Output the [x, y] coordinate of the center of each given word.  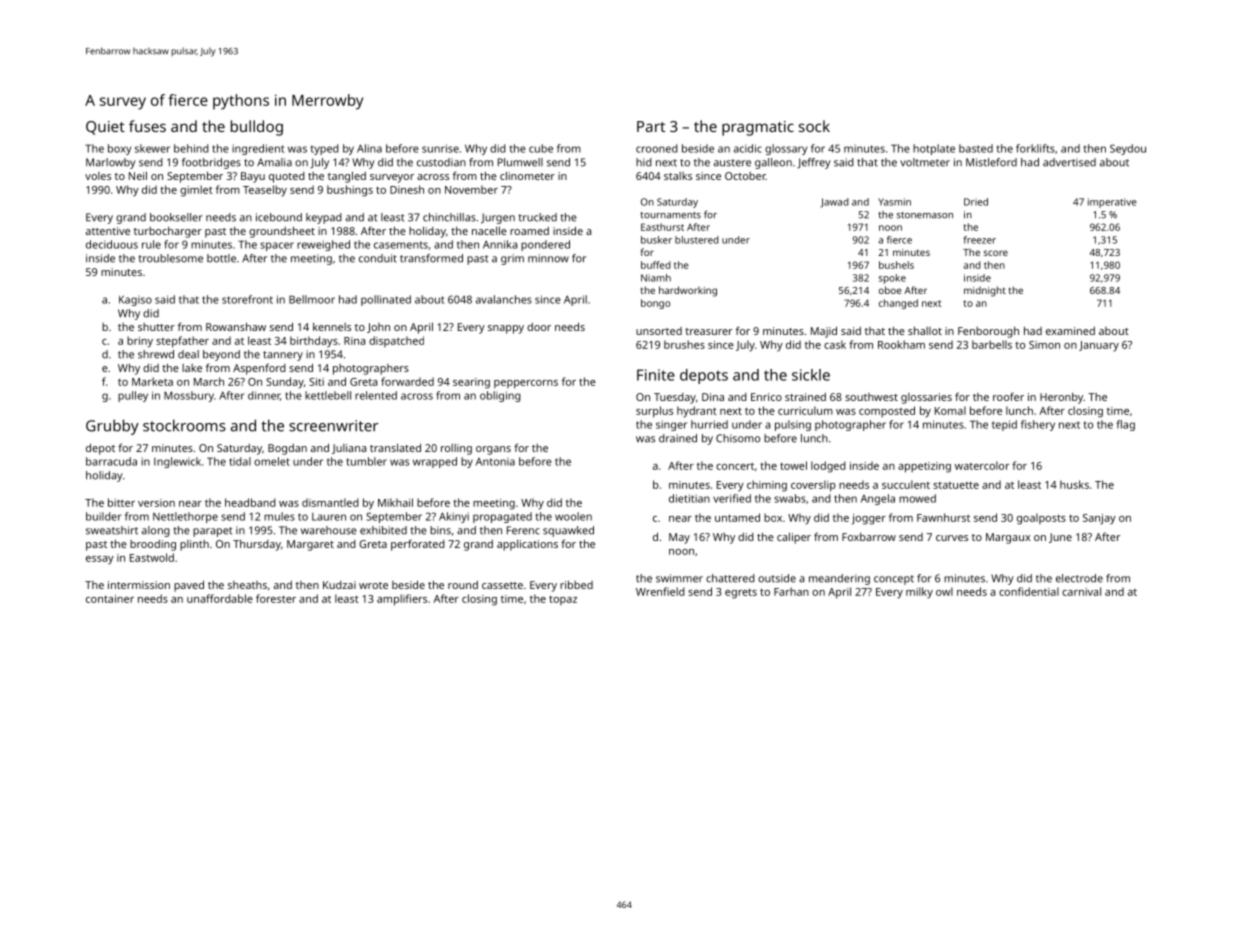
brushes [684, 344]
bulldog [257, 128]
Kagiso [135, 300]
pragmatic [758, 128]
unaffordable [220, 598]
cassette [502, 585]
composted [887, 411]
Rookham [901, 344]
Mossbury [189, 396]
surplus [654, 412]
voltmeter [925, 162]
